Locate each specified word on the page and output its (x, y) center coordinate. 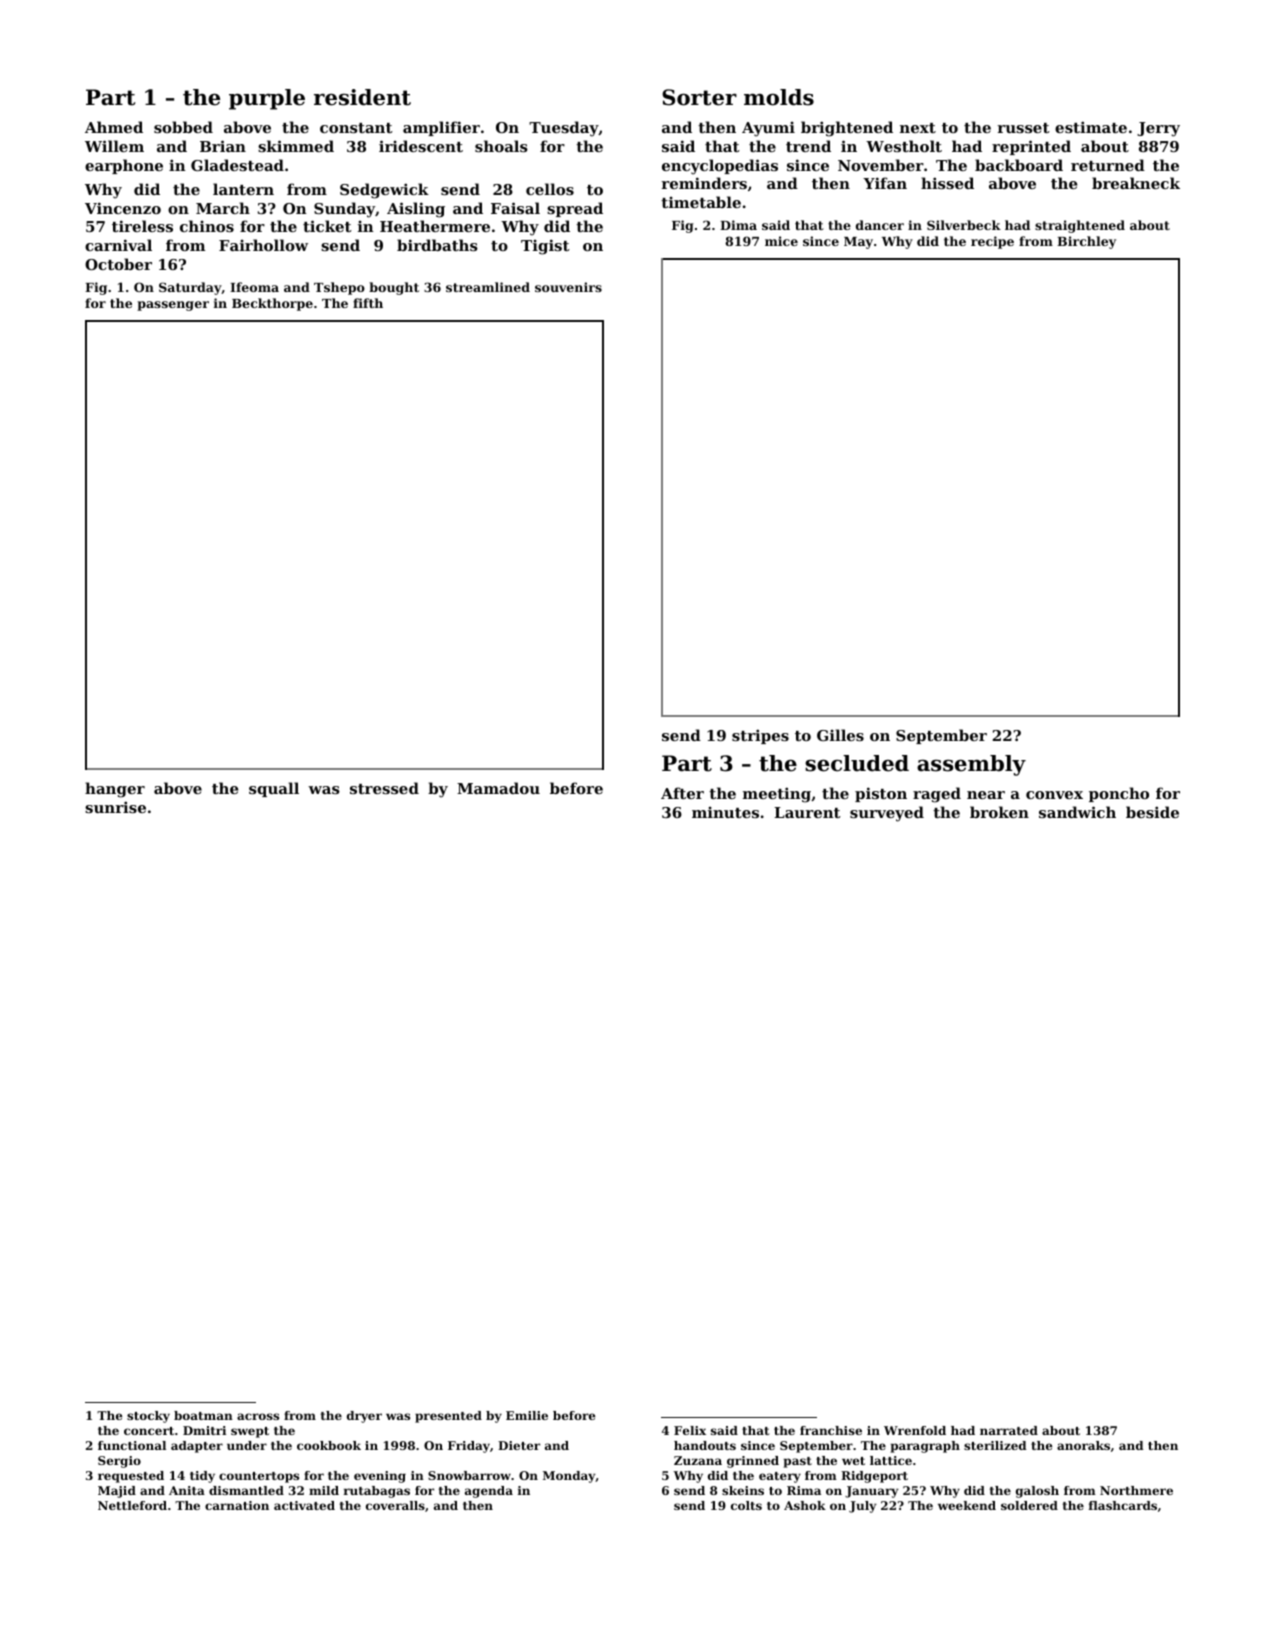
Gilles (840, 735)
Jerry (1158, 129)
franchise (831, 1430)
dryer (364, 1417)
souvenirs (568, 287)
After (682, 793)
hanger (115, 790)
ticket (327, 226)
